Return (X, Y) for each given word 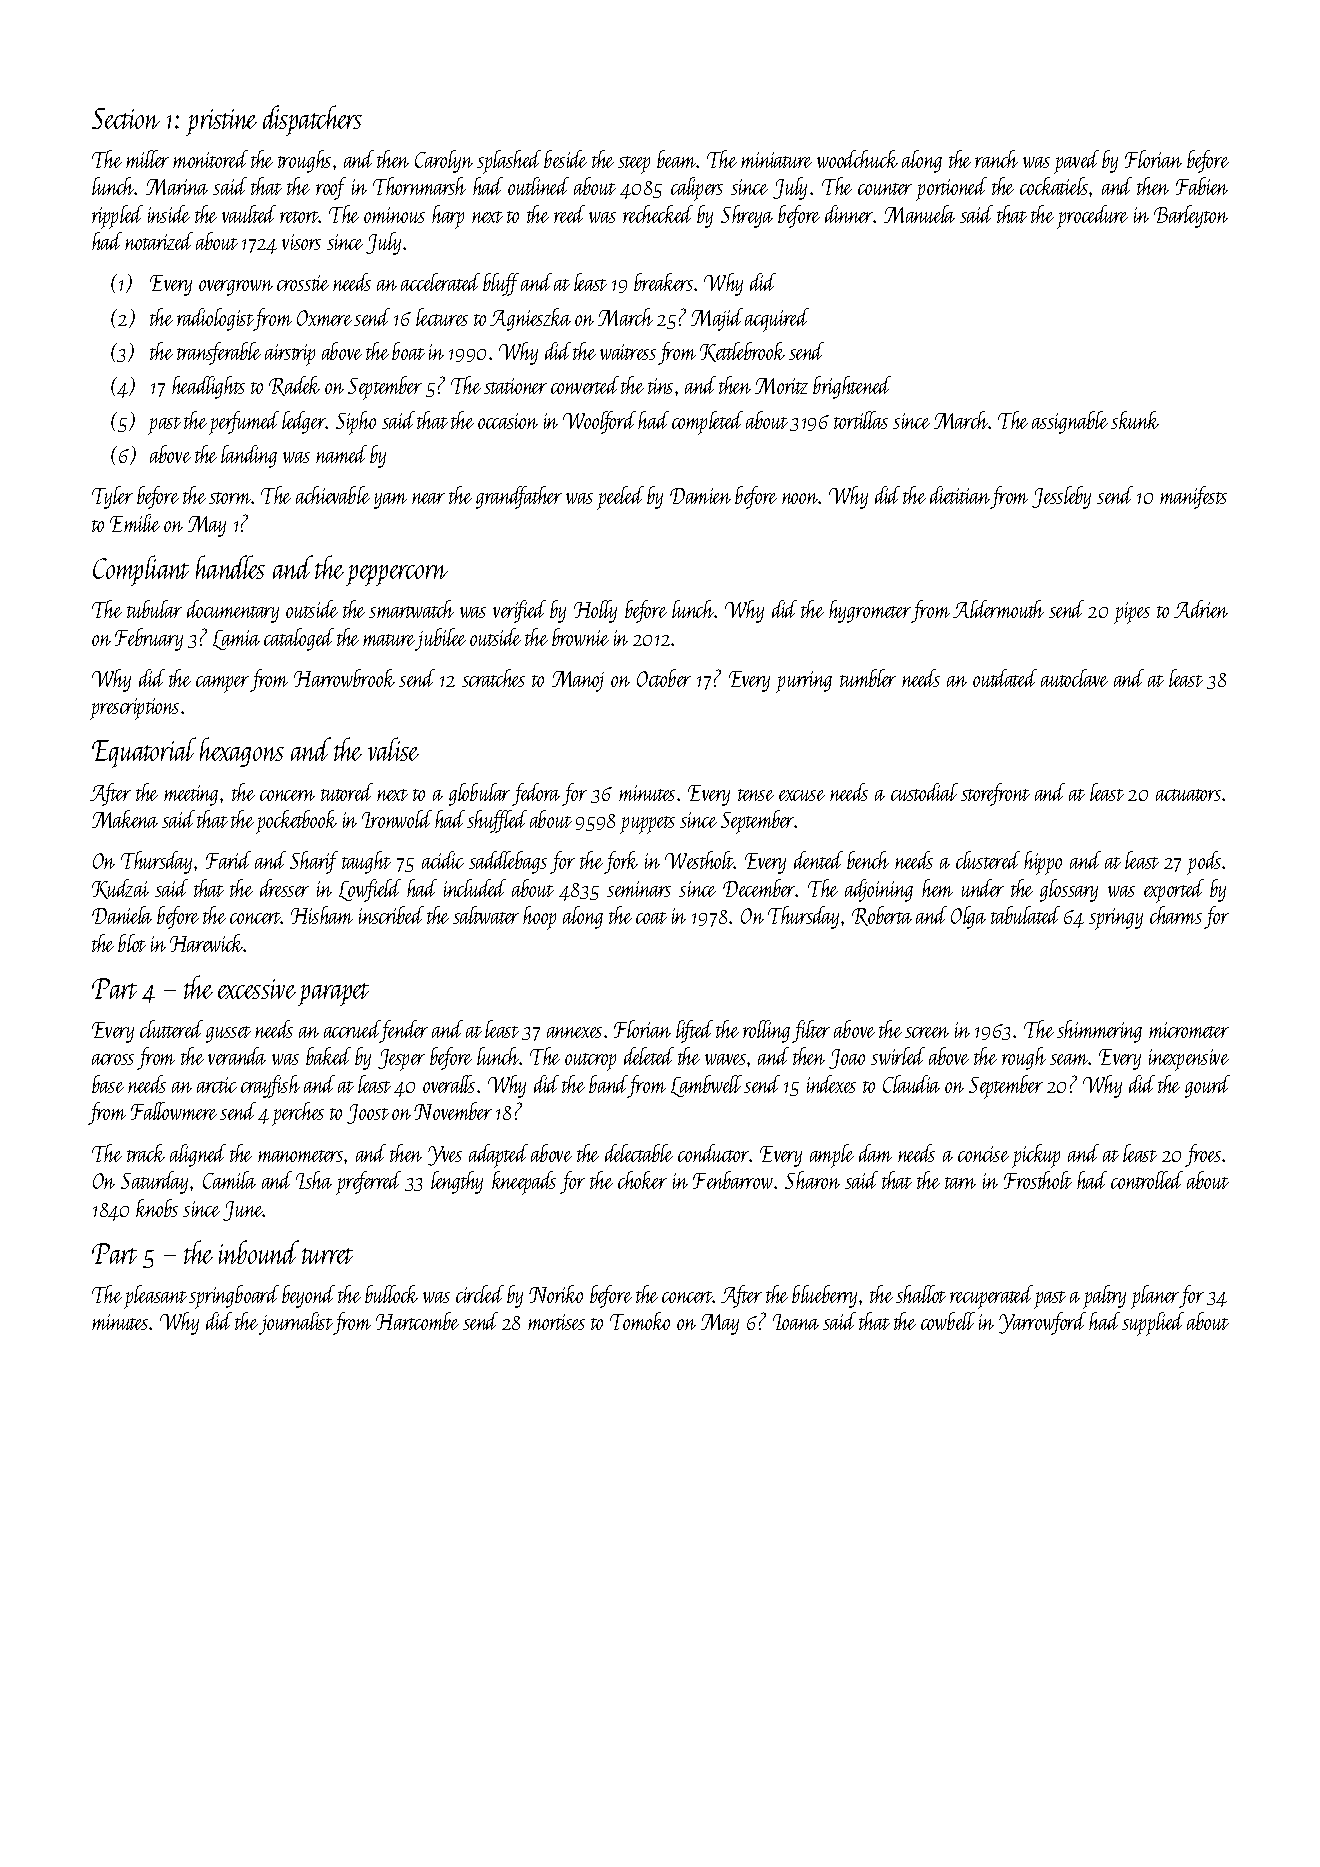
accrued (352, 1029)
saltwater (486, 915)
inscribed (391, 915)
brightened (852, 387)
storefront (995, 794)
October (664, 678)
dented (818, 860)
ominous (394, 215)
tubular (154, 609)
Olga (968, 917)
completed (707, 423)
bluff (501, 284)
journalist (296, 1323)
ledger (304, 422)
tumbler (868, 678)
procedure (1092, 217)
